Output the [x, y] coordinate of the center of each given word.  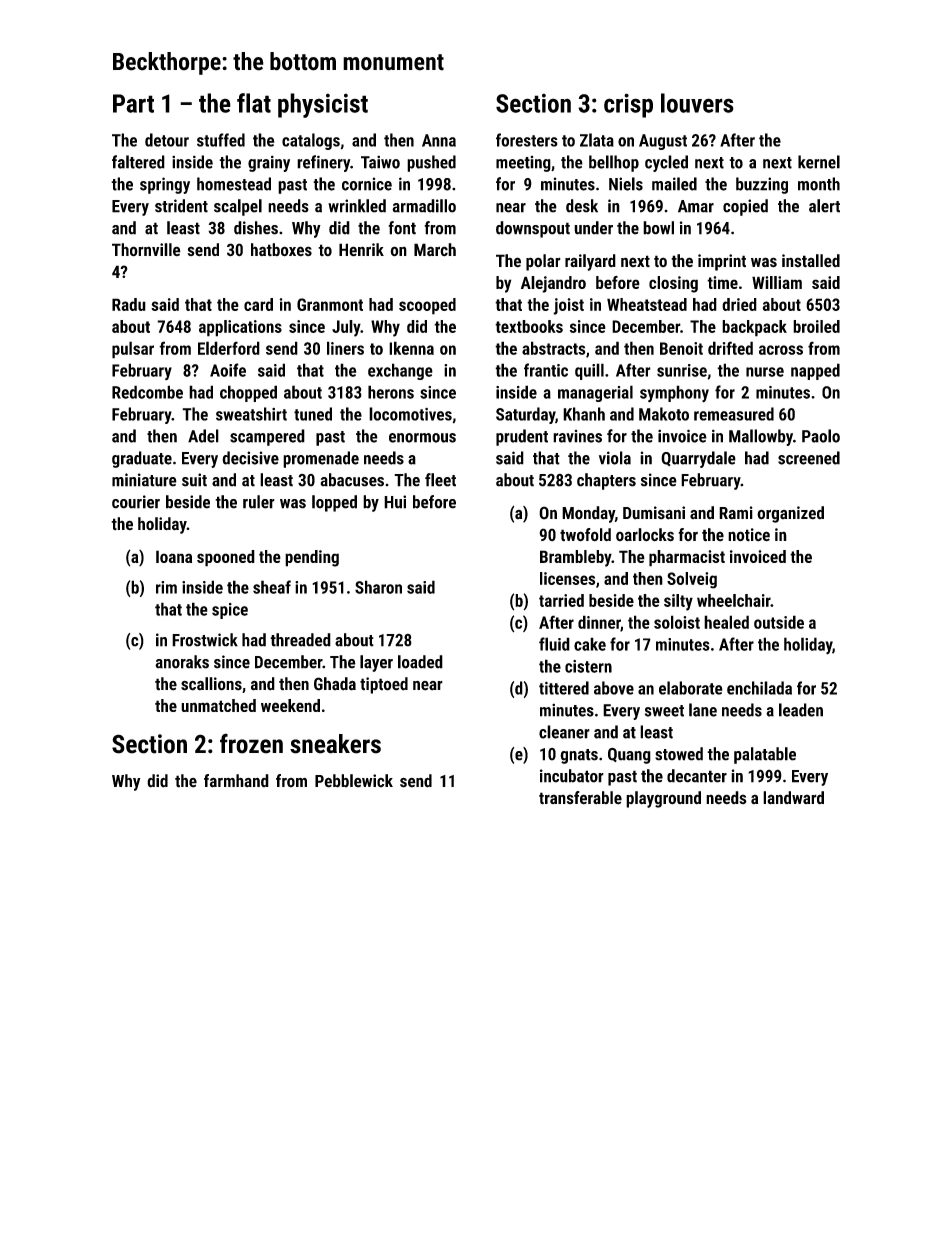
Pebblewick [354, 781]
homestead [234, 184]
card [258, 304]
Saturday [525, 415]
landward [793, 797]
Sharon [378, 587]
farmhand [236, 781]
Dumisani [654, 513]
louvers [697, 103]
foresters [527, 140]
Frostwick [205, 640]
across [781, 350]
